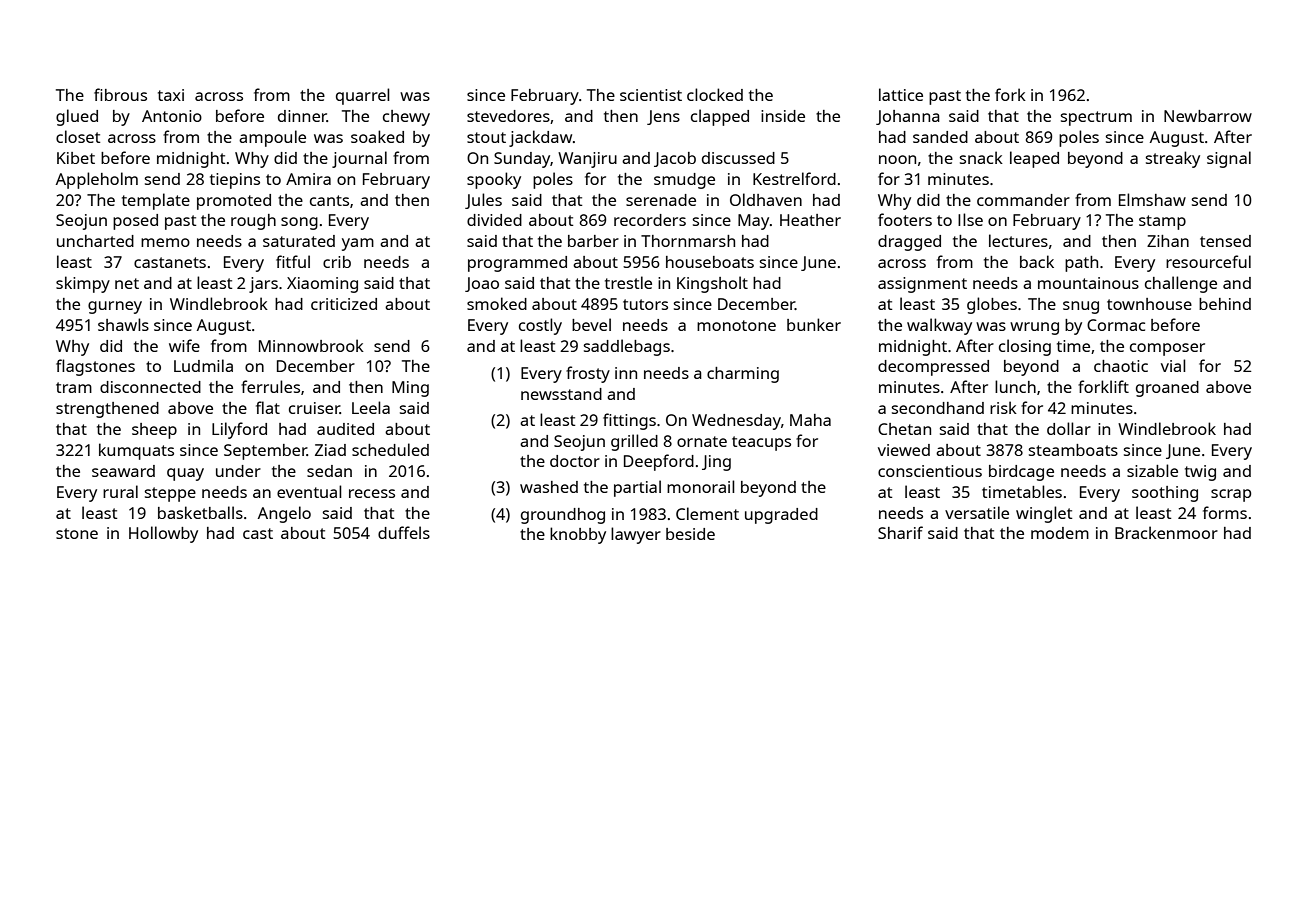 The image size is (1308, 924). What do you see at coordinates (1208, 116) in the page?
I see `Newbarrow` at bounding box center [1208, 116].
